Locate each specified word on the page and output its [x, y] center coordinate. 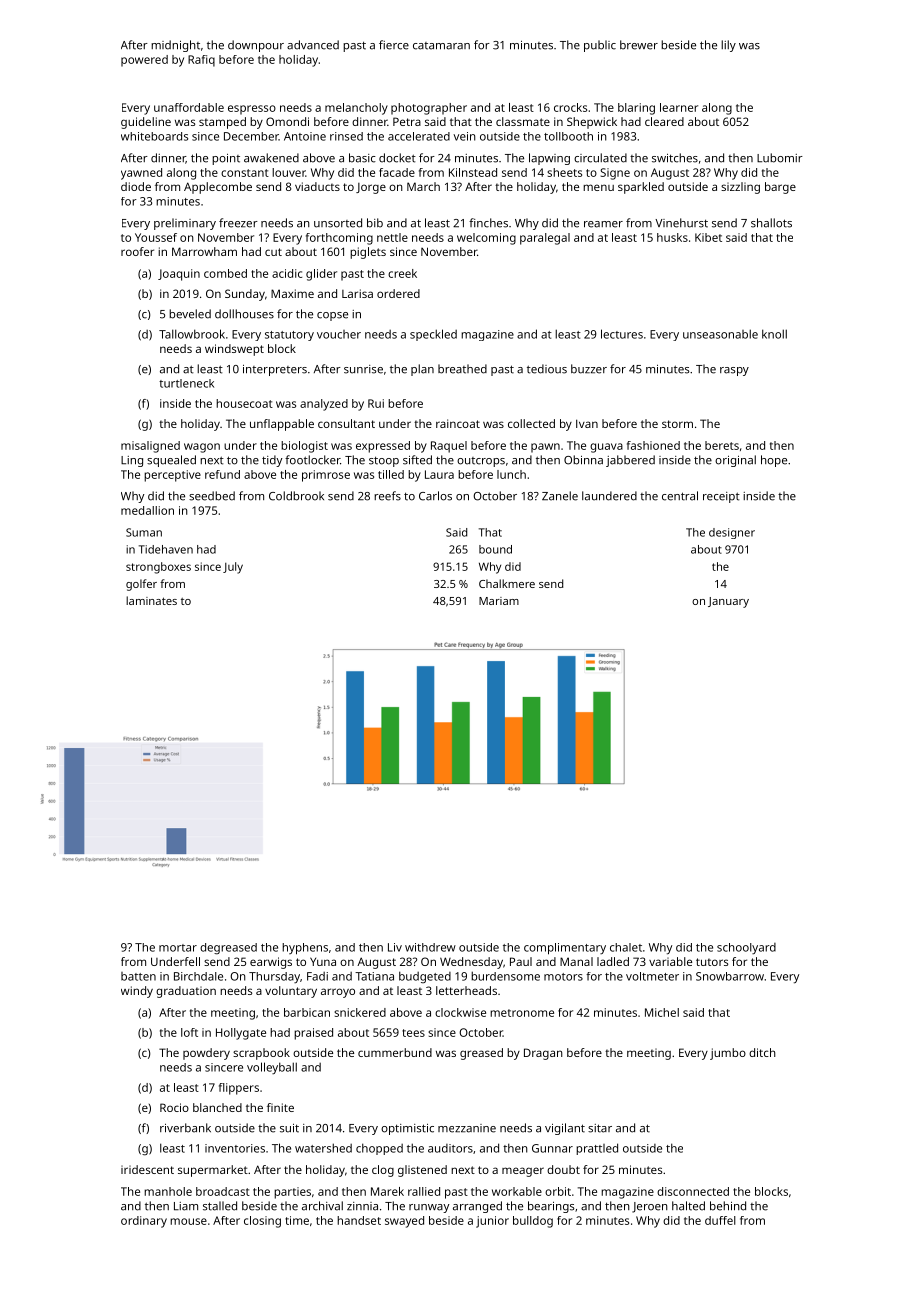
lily [728, 46]
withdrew [430, 947]
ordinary [144, 1222]
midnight [175, 46]
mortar [178, 948]
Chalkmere [507, 583]
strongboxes [158, 568]
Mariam [499, 601]
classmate [523, 121]
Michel [662, 1012]
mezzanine [467, 1128]
